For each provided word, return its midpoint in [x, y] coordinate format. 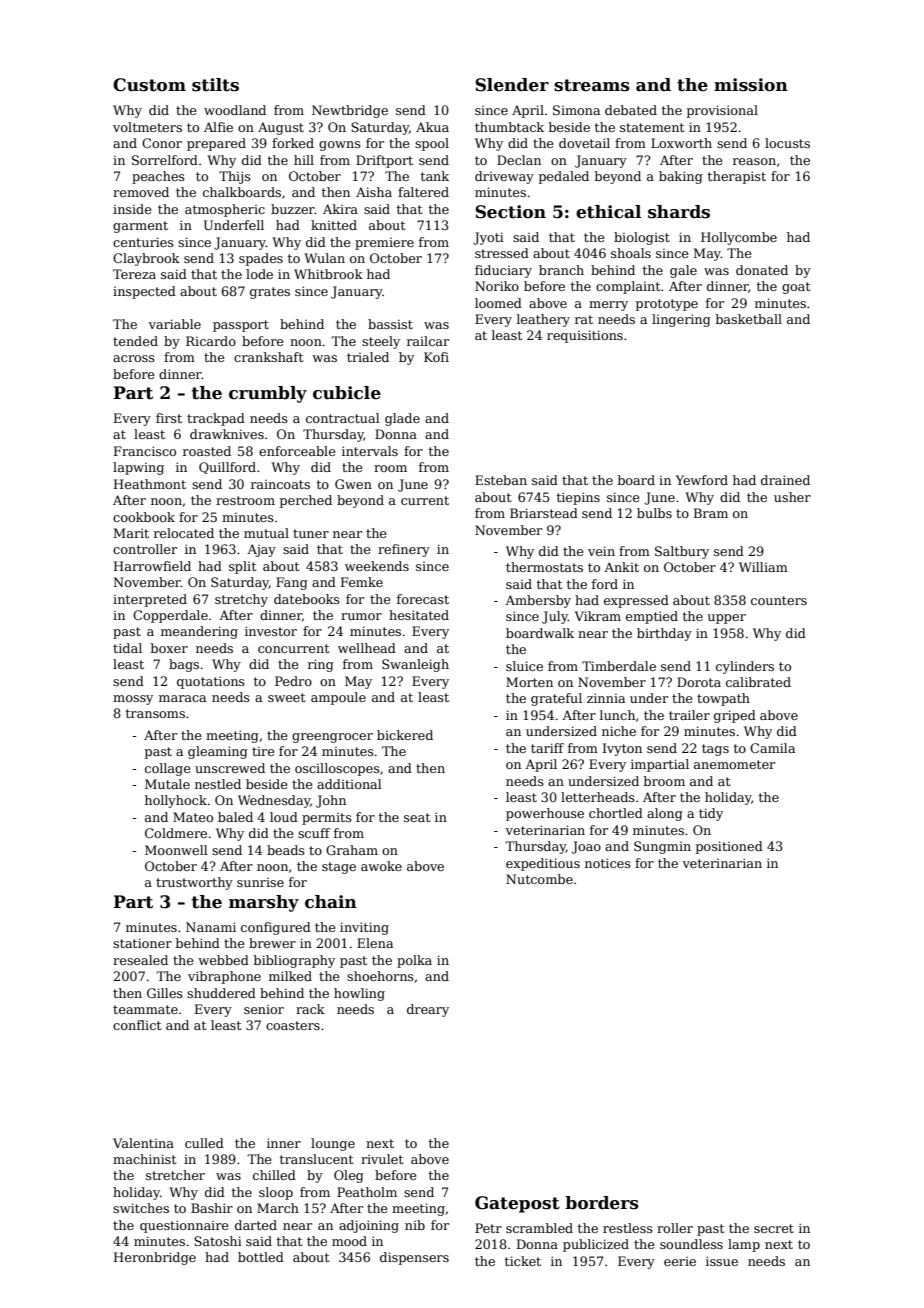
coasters [293, 1025]
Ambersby [538, 601]
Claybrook [146, 259]
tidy [711, 814]
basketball [749, 319]
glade [402, 419]
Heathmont [150, 484]
